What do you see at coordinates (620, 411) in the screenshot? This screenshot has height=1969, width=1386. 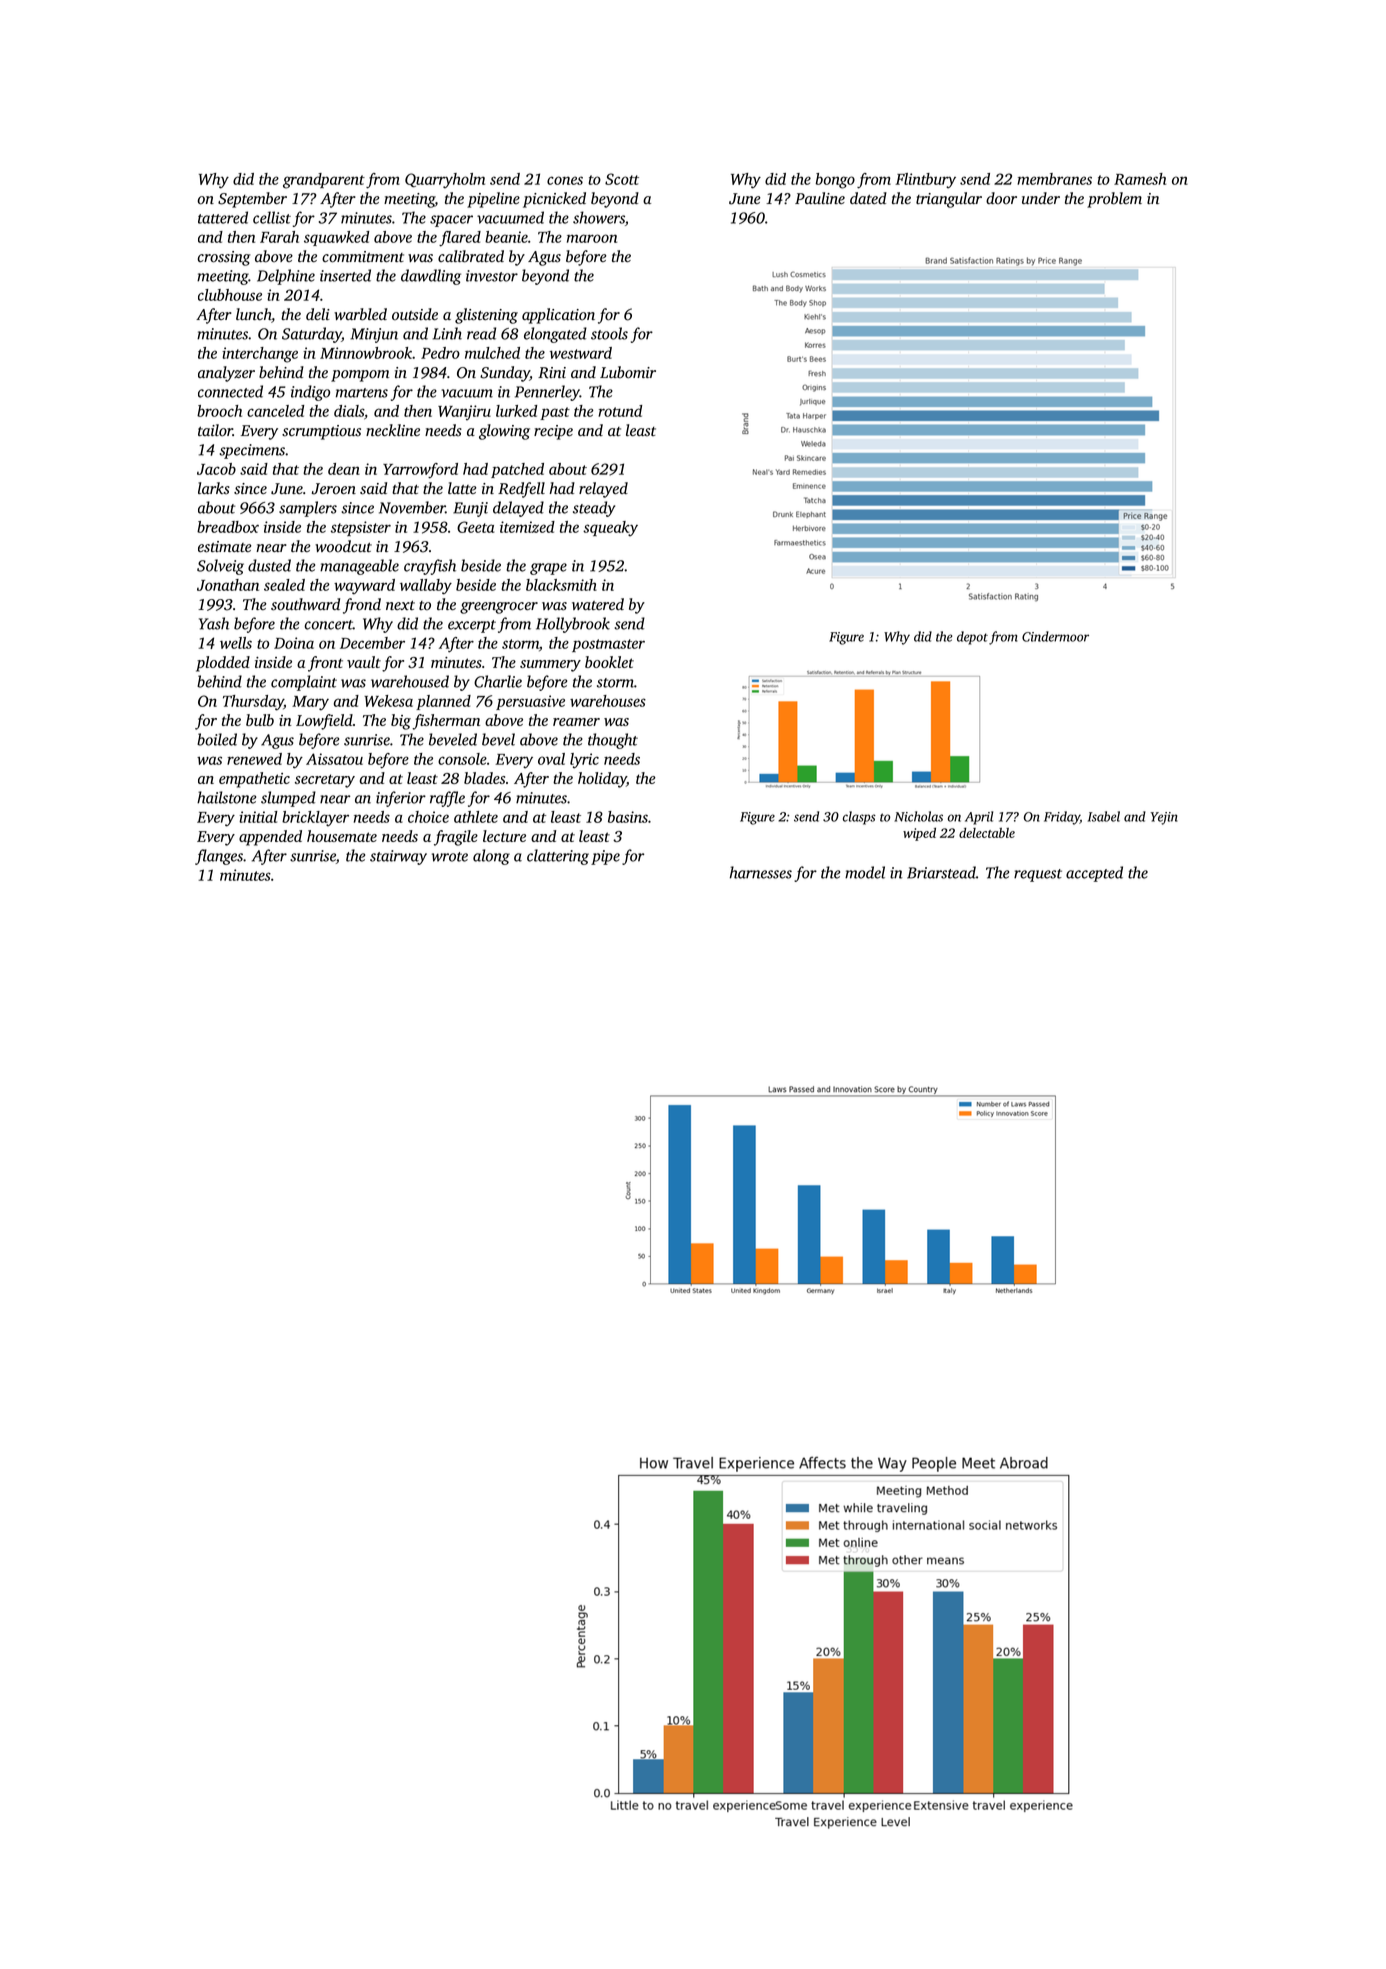 I see `rotund` at bounding box center [620, 411].
